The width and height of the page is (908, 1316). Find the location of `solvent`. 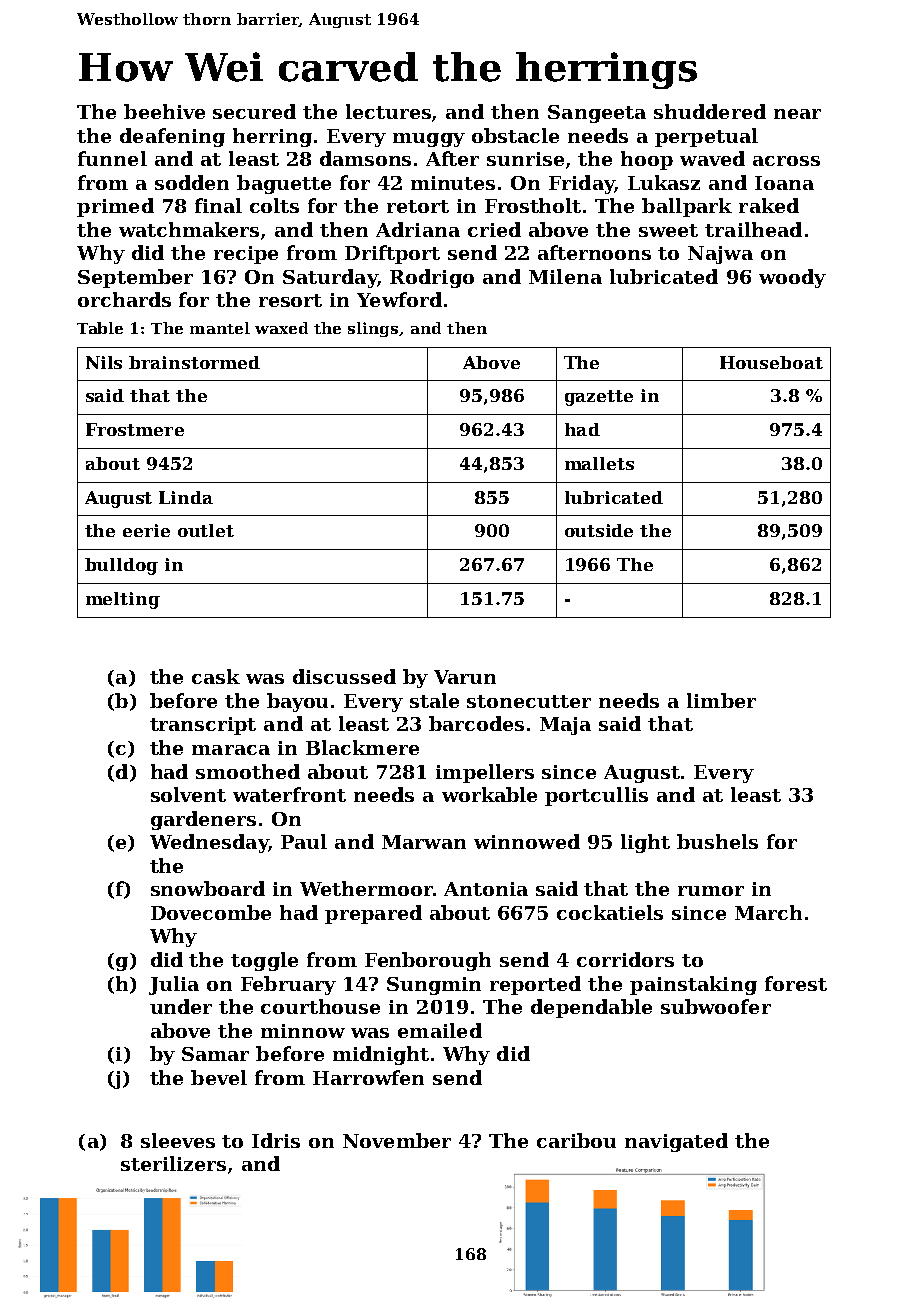

solvent is located at coordinates (188, 794).
